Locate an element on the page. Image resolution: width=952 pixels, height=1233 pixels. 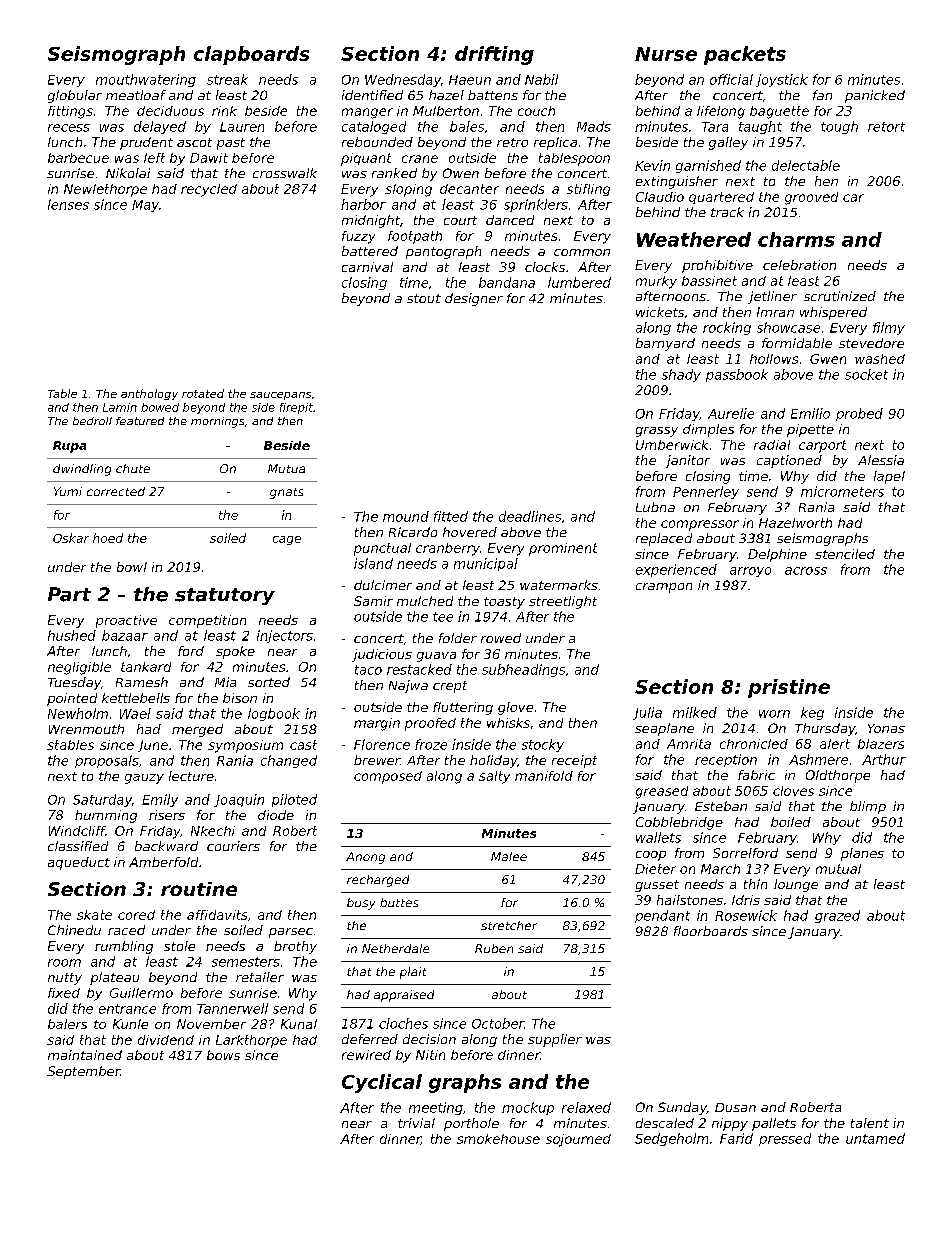
drifting is located at coordinates (494, 55).
